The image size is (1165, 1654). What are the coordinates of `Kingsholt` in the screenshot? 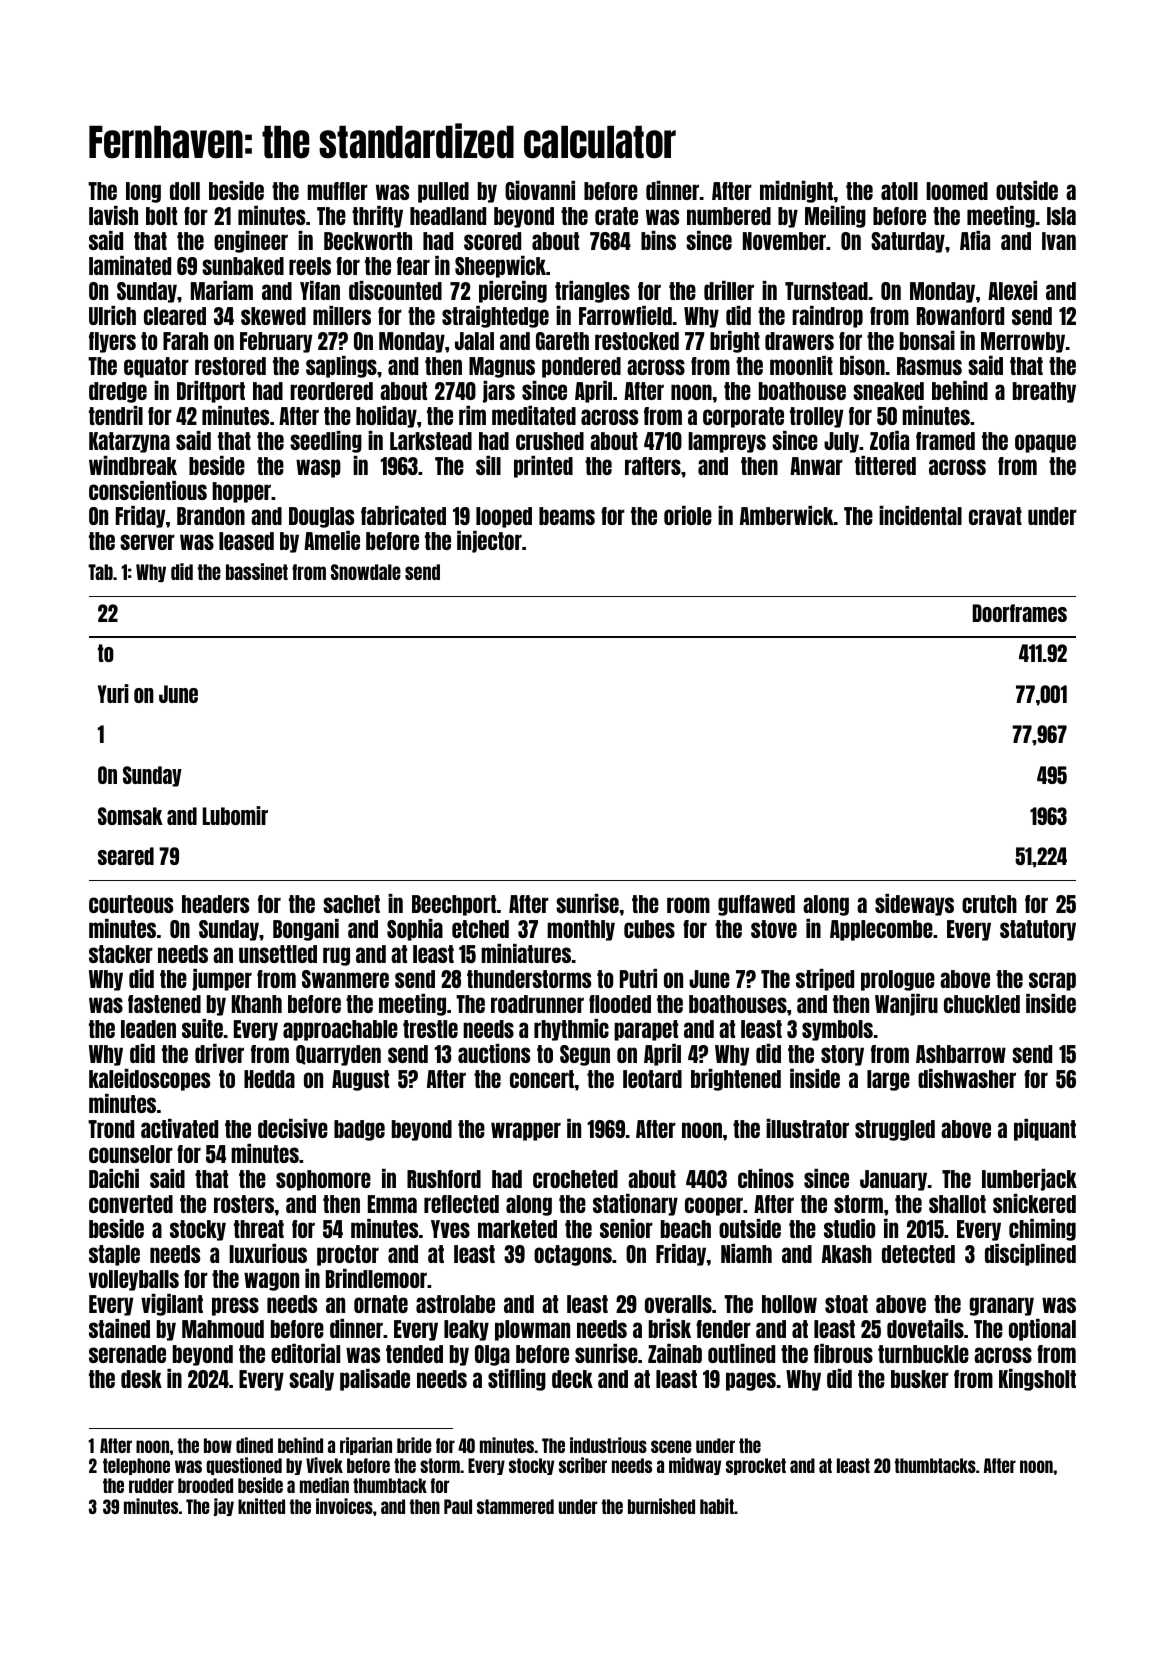 It's located at (1037, 1380).
